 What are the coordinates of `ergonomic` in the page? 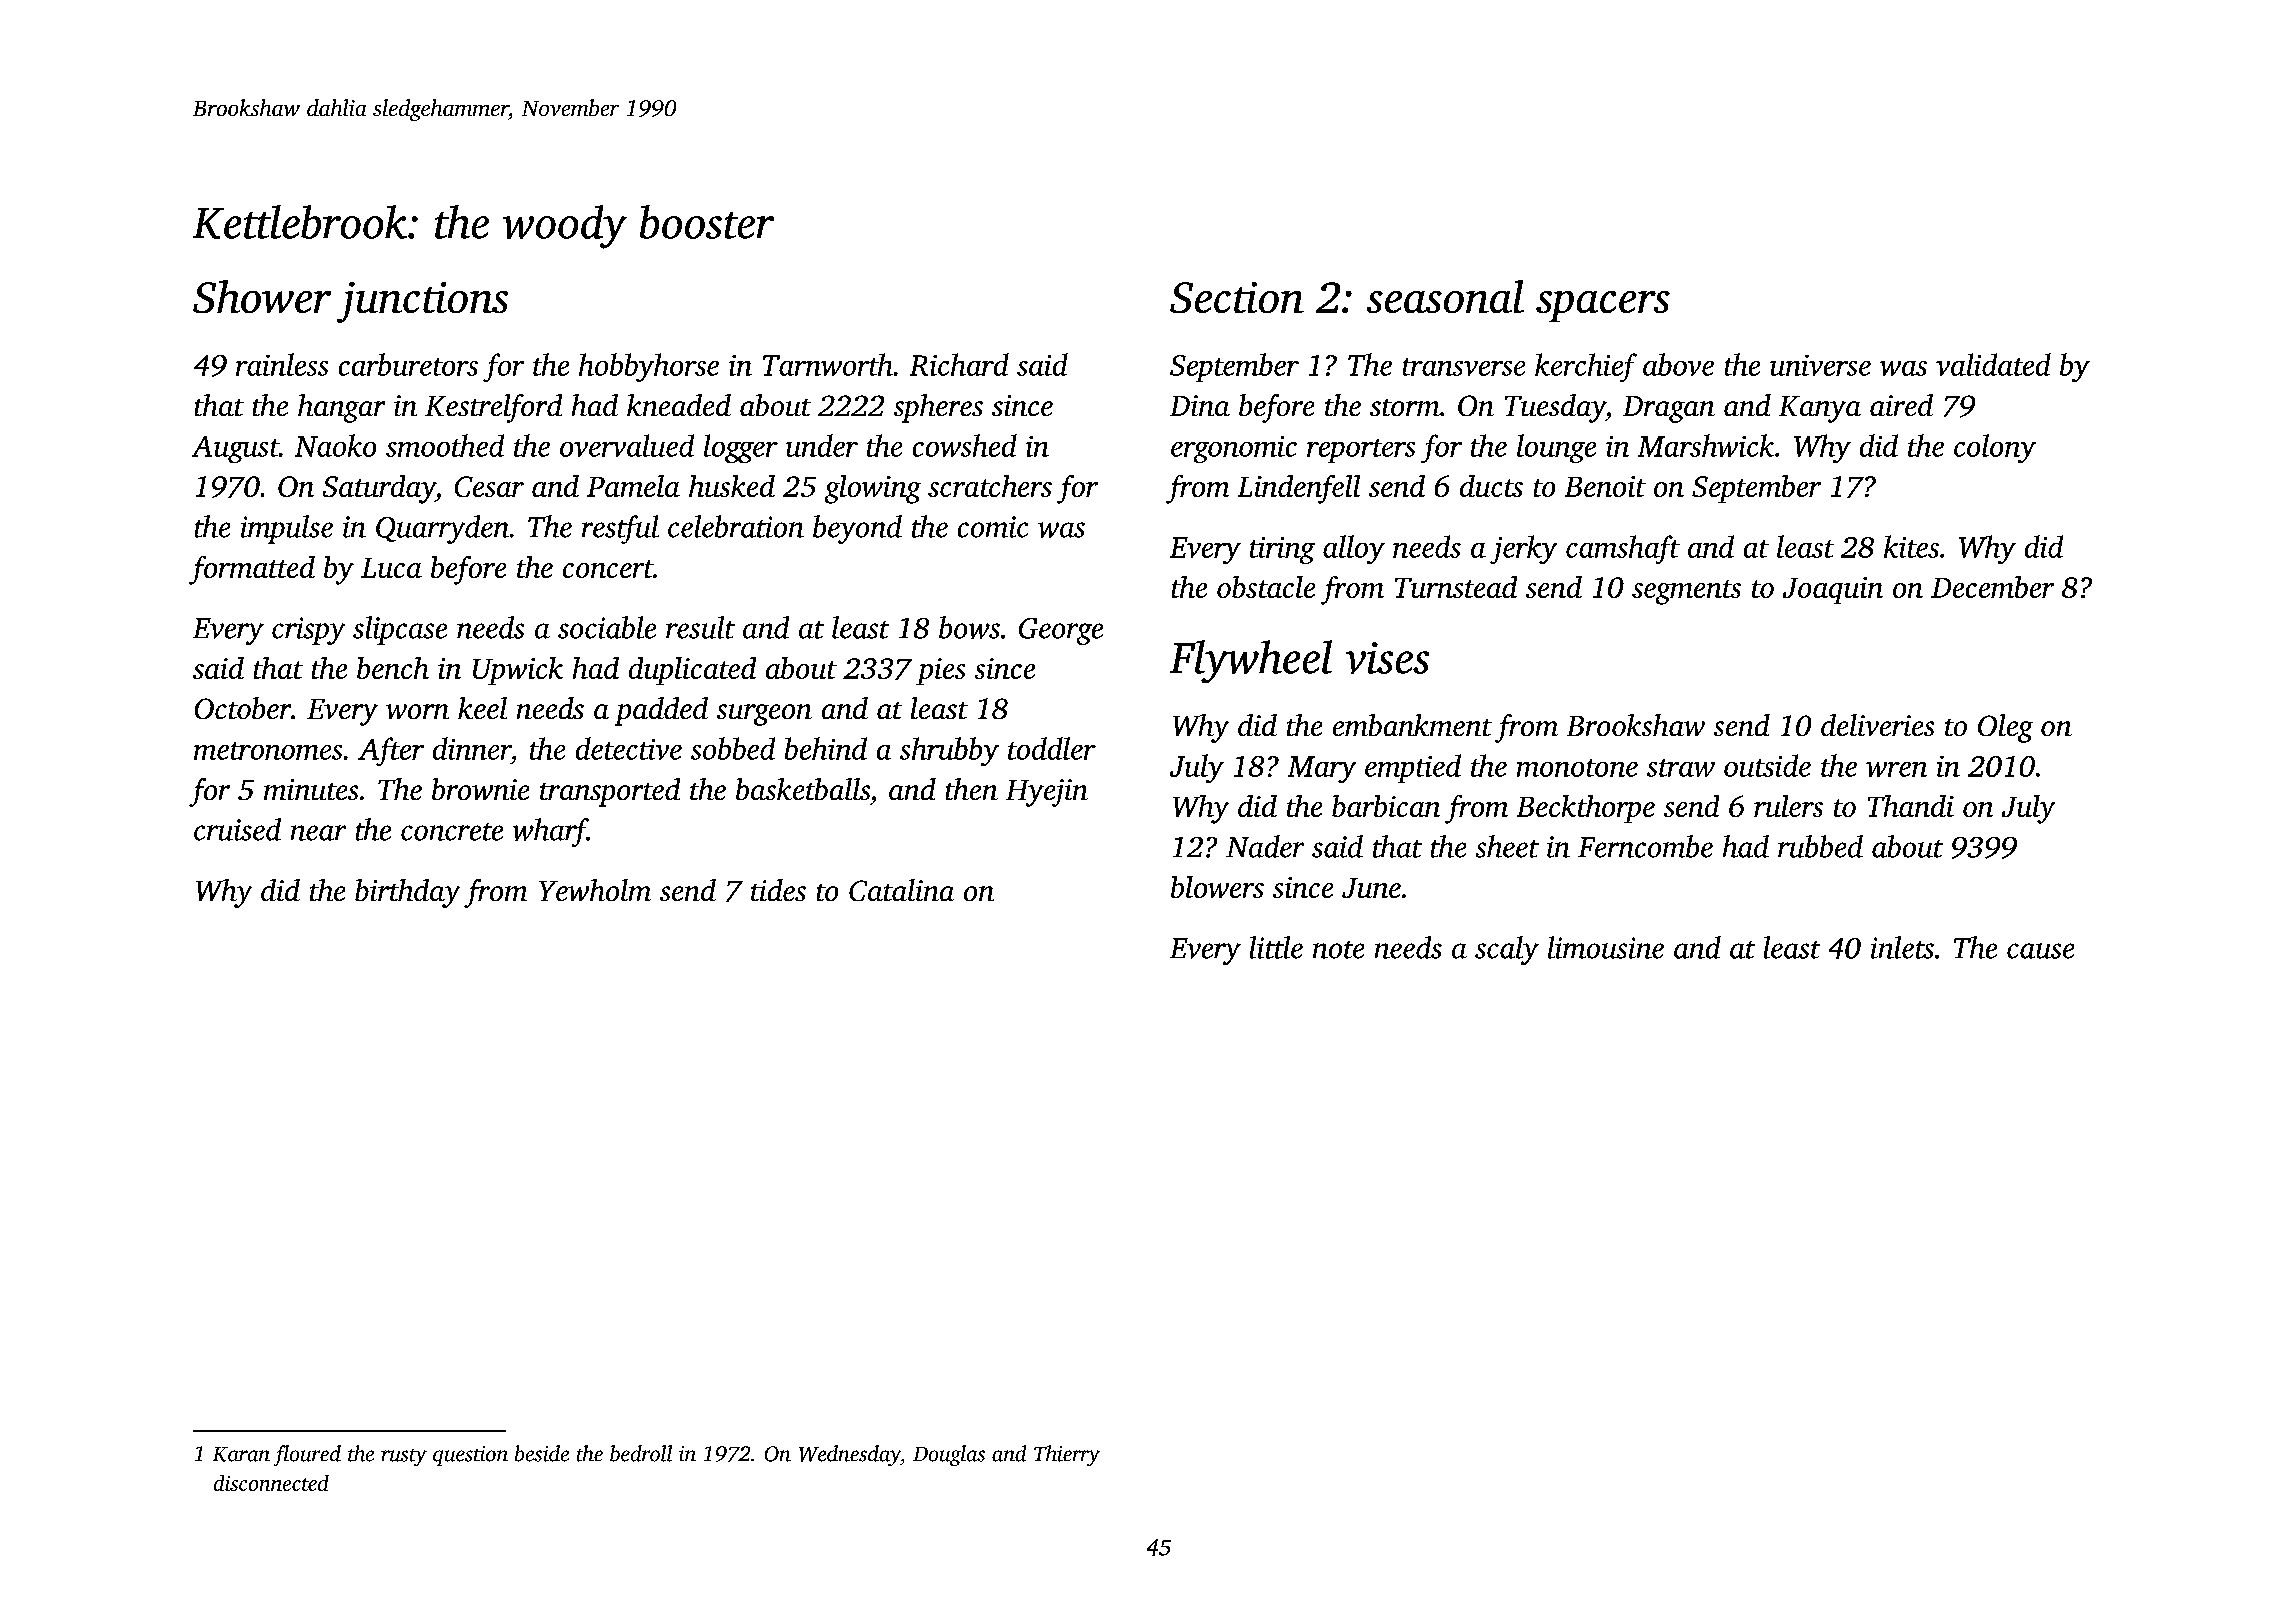 It's located at (1234, 449).
